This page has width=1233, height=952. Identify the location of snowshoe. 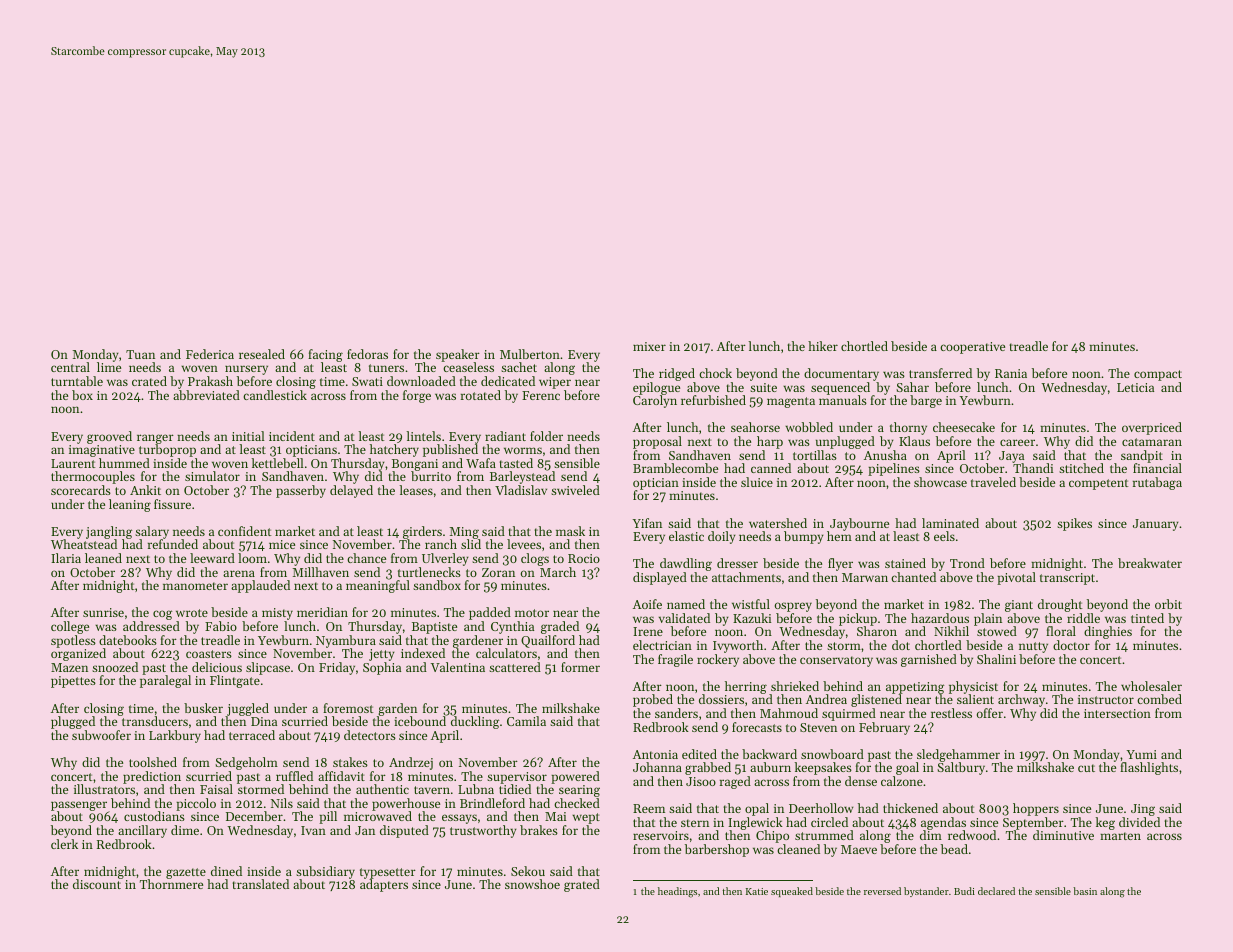
(532, 884).
